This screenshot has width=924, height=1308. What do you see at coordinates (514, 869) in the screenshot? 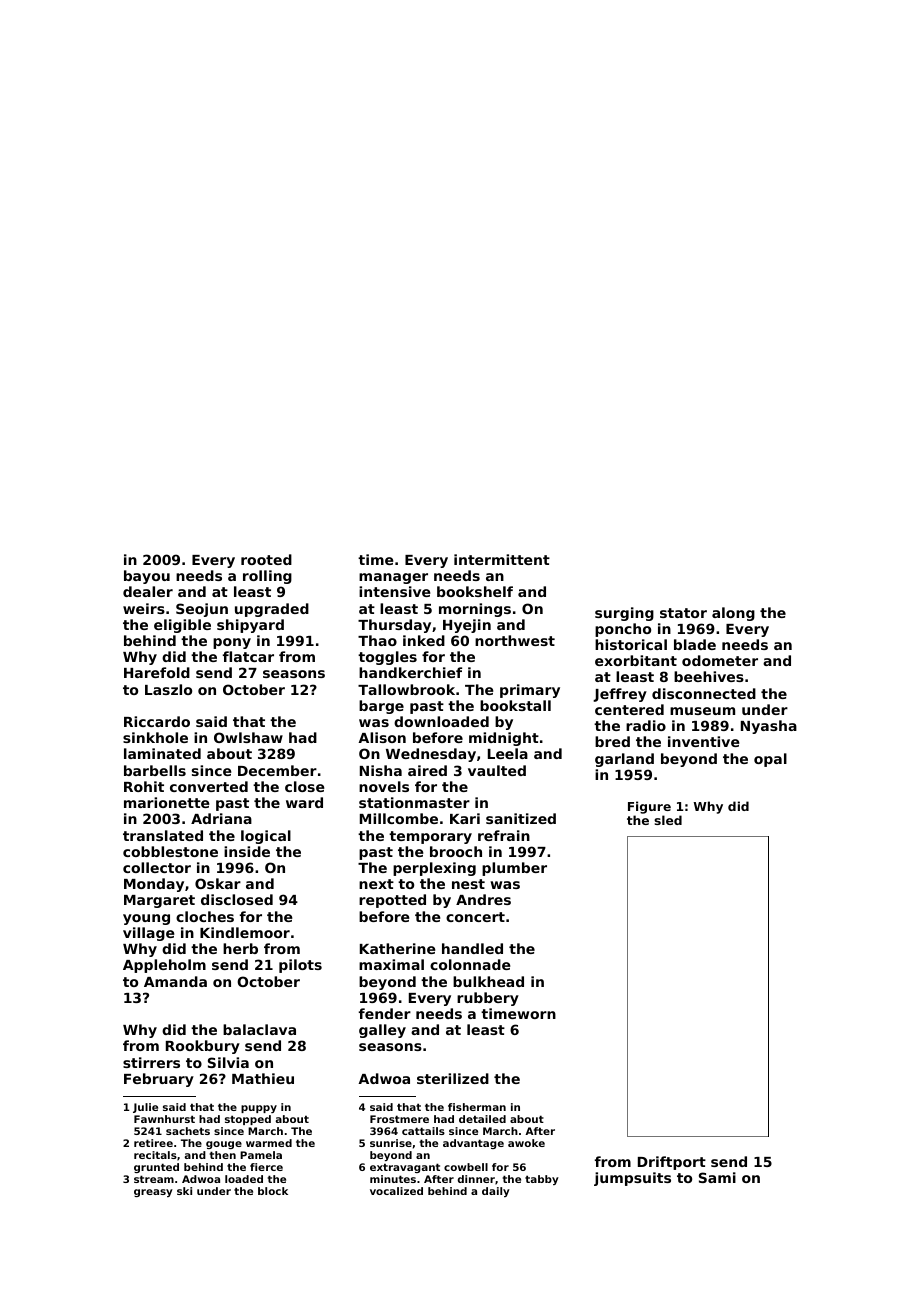
I see `plumber` at bounding box center [514, 869].
